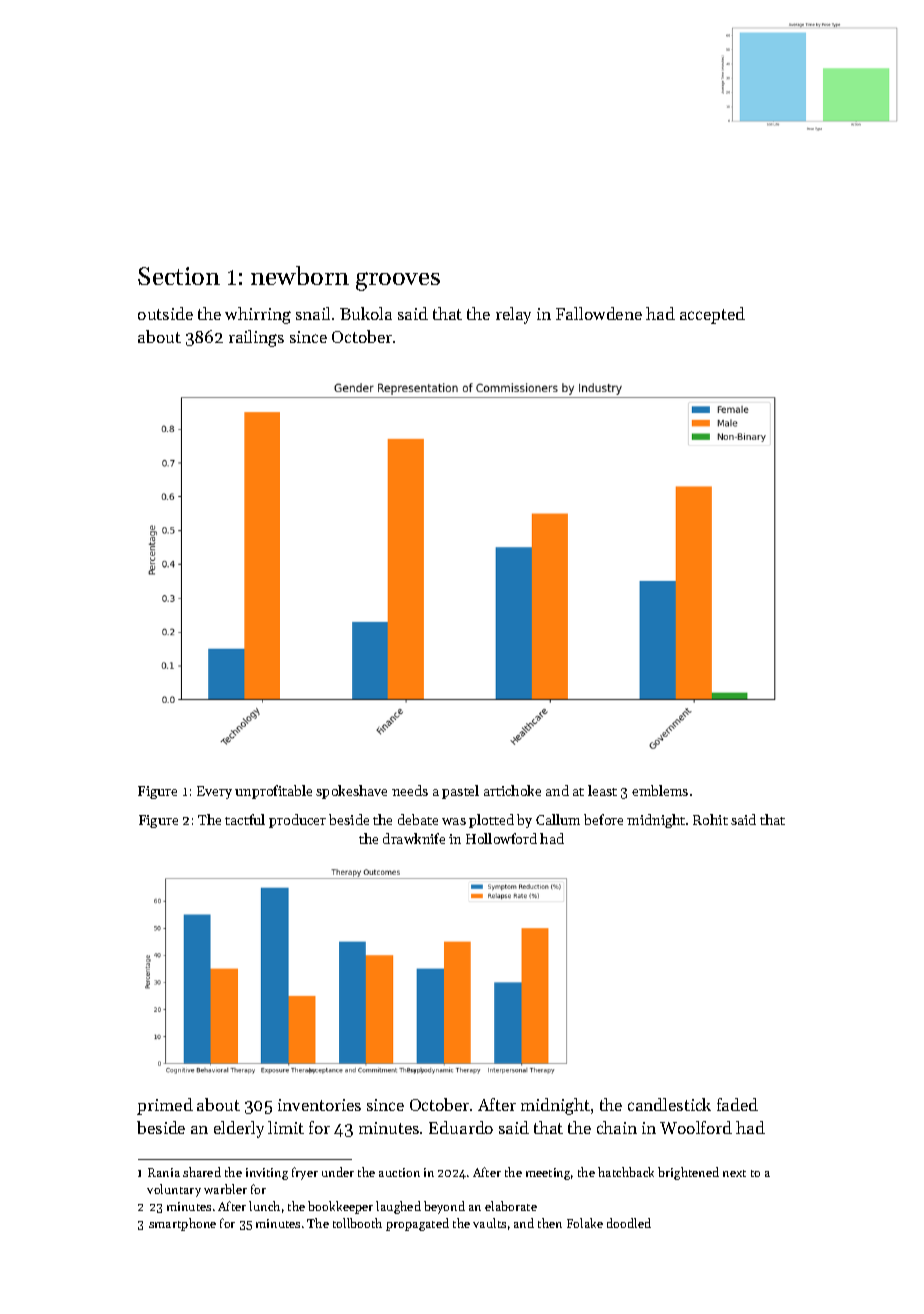 This screenshot has width=924, height=1314. I want to click on Fallowdene, so click(599, 313).
